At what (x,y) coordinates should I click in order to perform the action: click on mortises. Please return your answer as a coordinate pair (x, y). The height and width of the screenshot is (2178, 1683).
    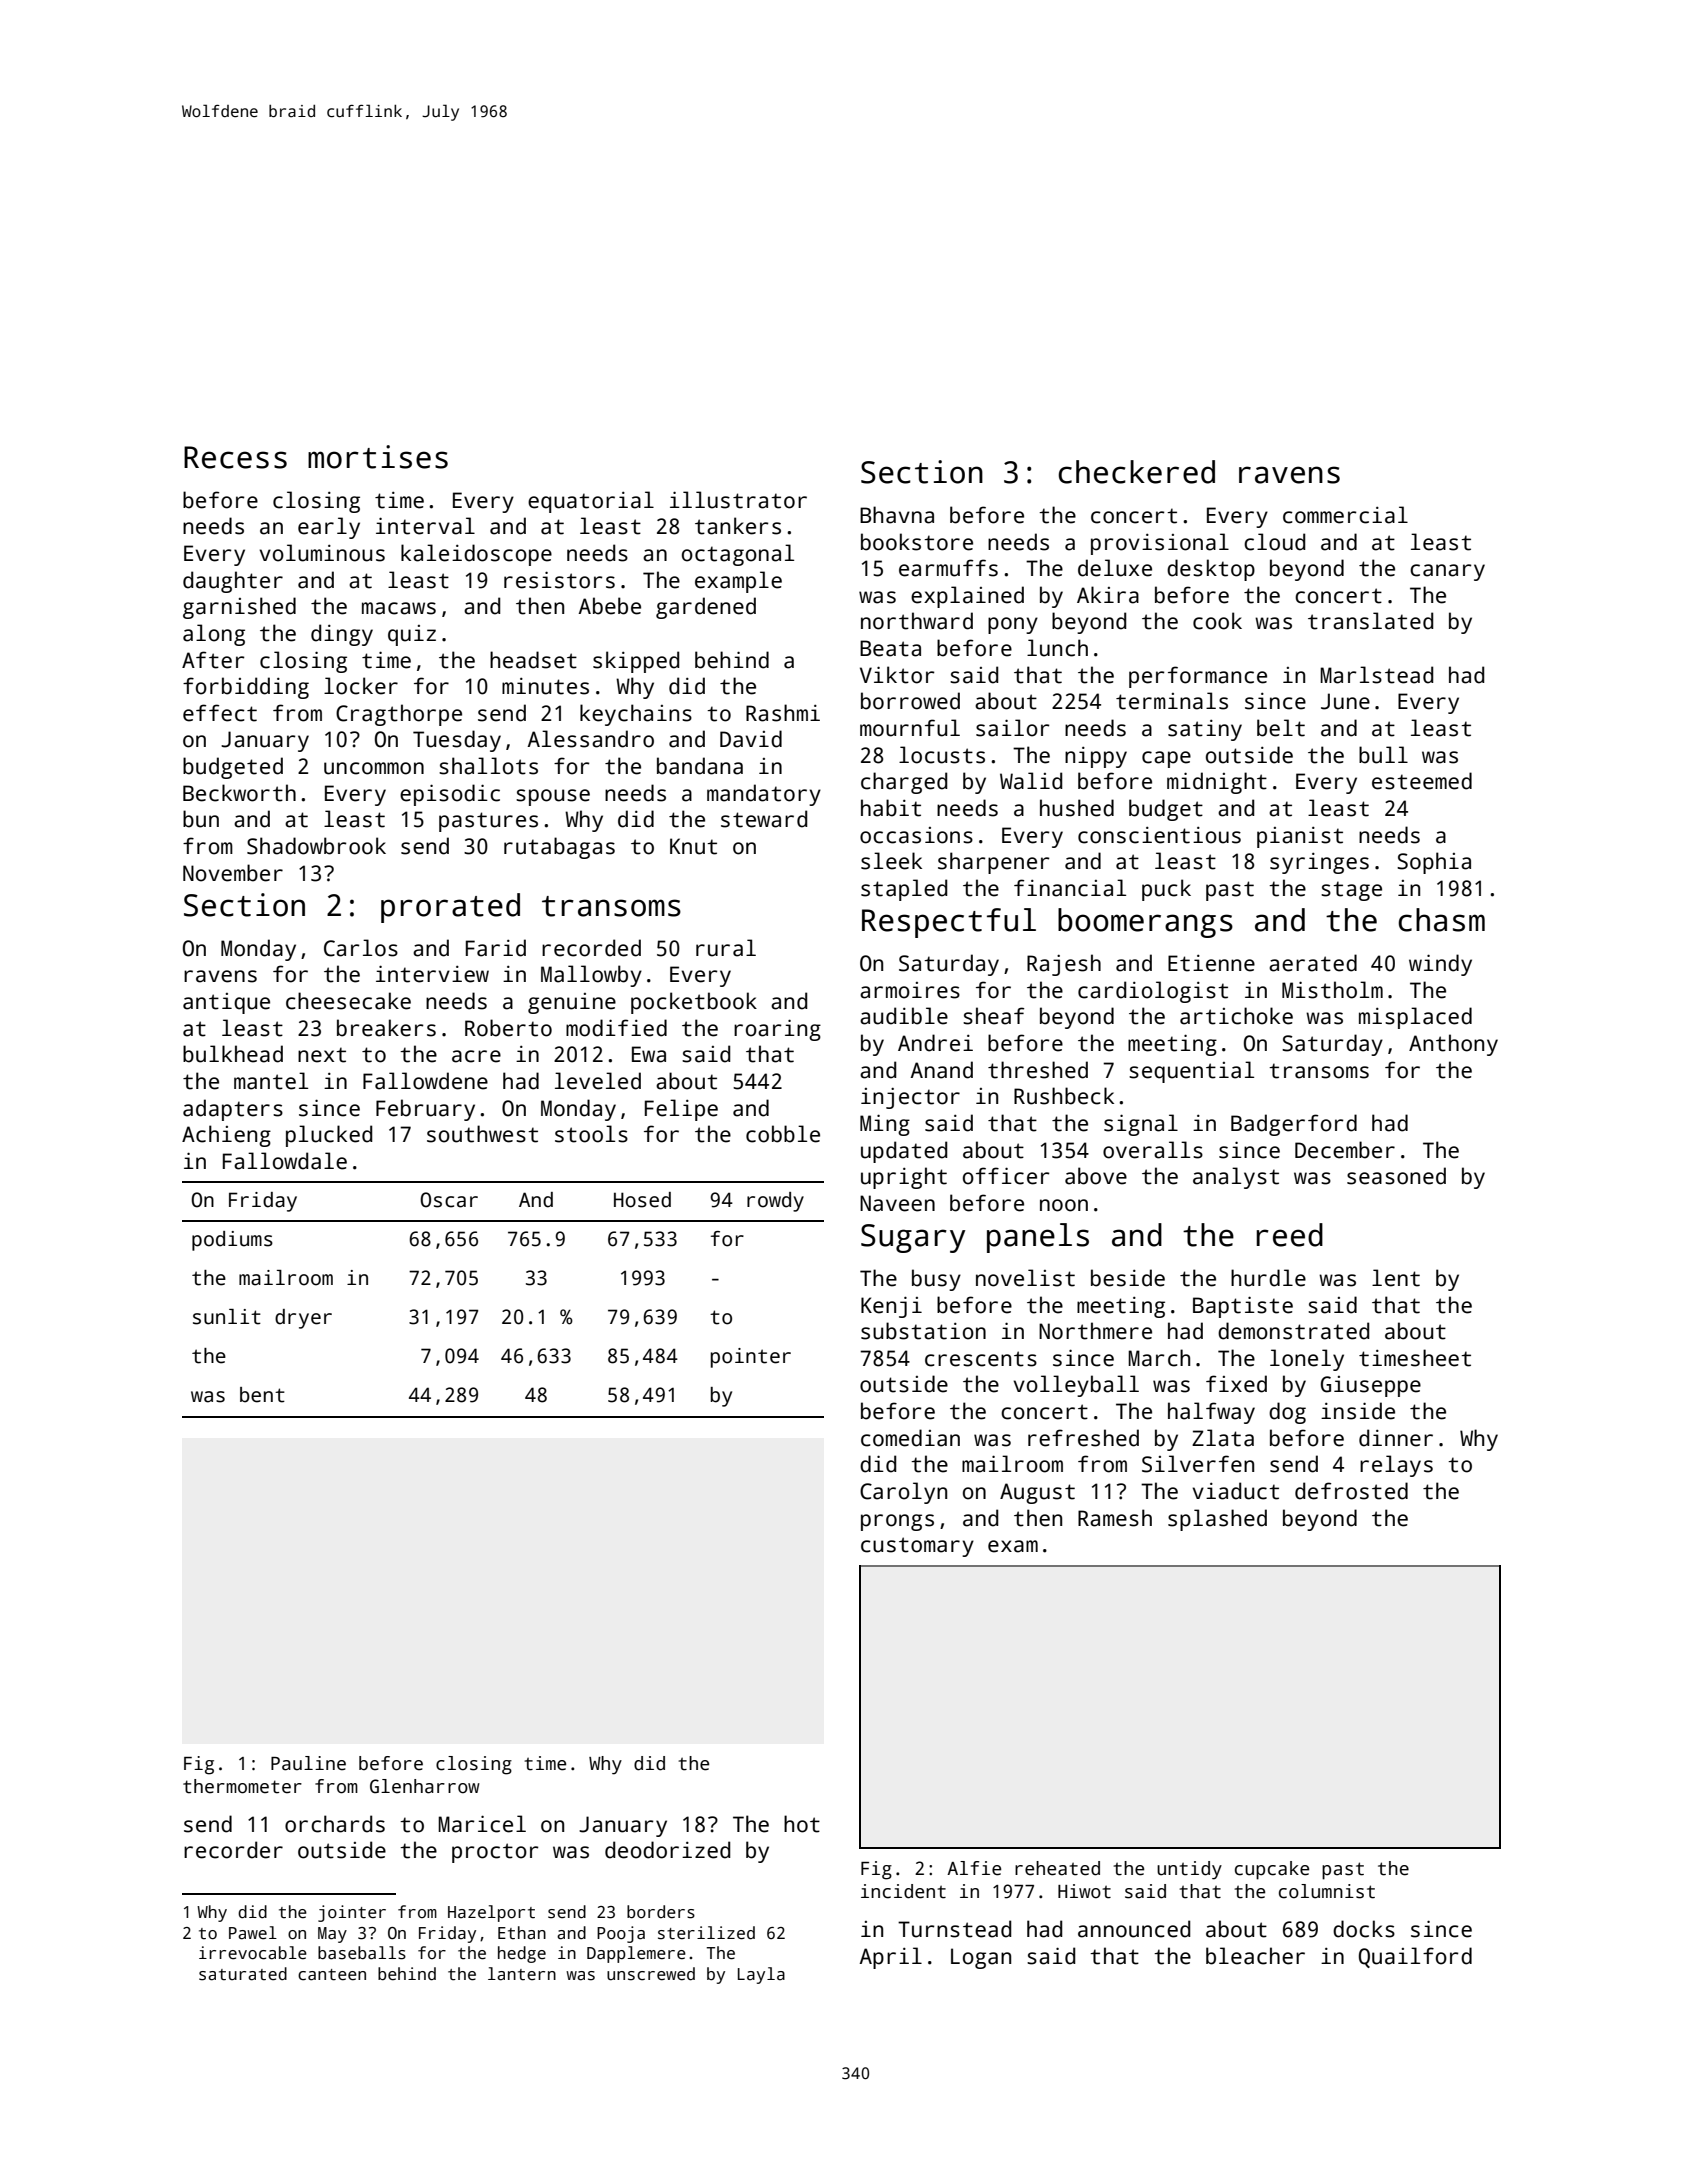
    Looking at the image, I should click on (378, 457).
